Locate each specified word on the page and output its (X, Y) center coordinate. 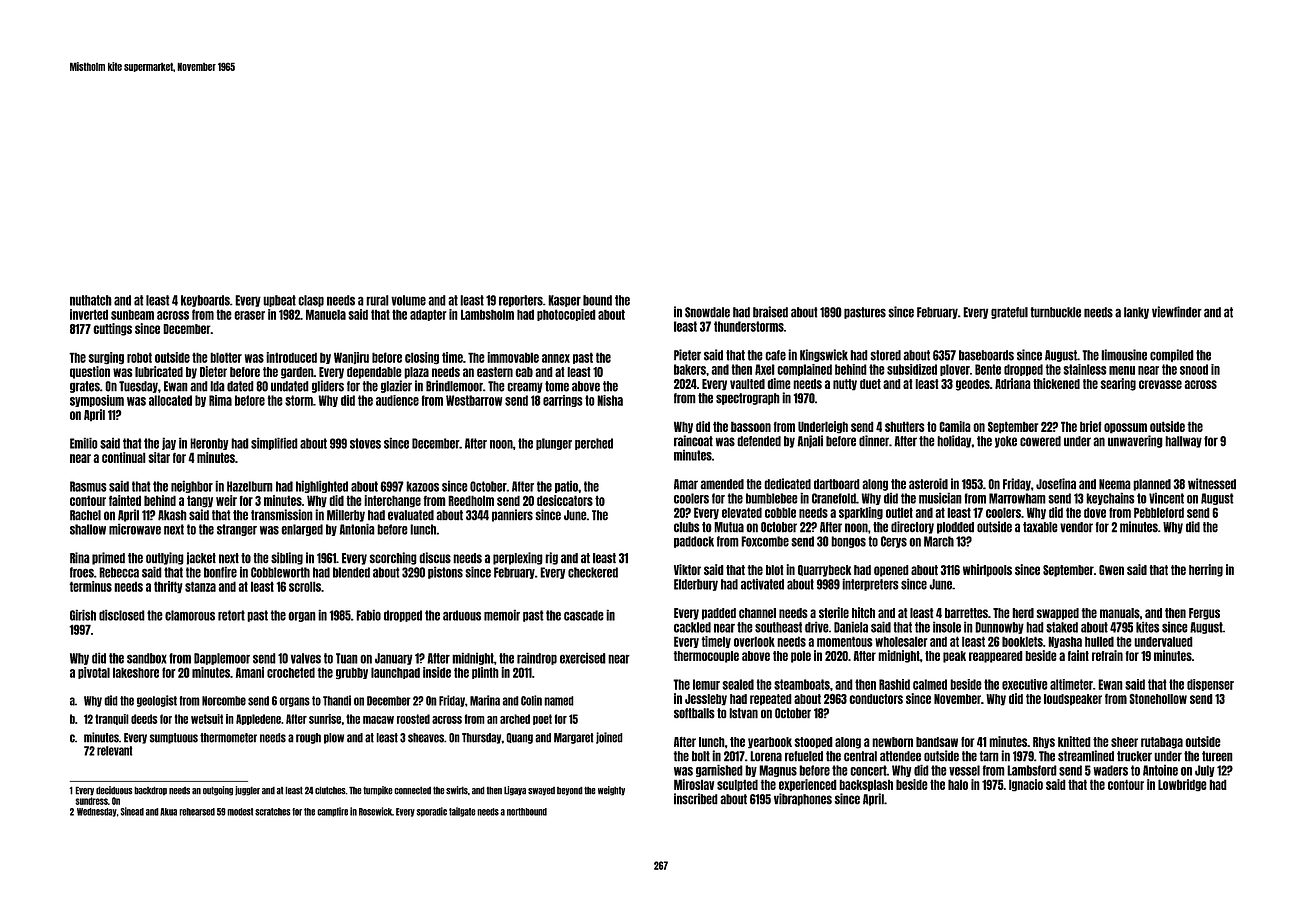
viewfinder (1177, 312)
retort (231, 615)
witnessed (1212, 484)
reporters (521, 301)
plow (334, 738)
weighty (611, 791)
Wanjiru (351, 358)
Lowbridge (1182, 785)
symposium (97, 401)
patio (566, 487)
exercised (583, 658)
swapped (1057, 614)
